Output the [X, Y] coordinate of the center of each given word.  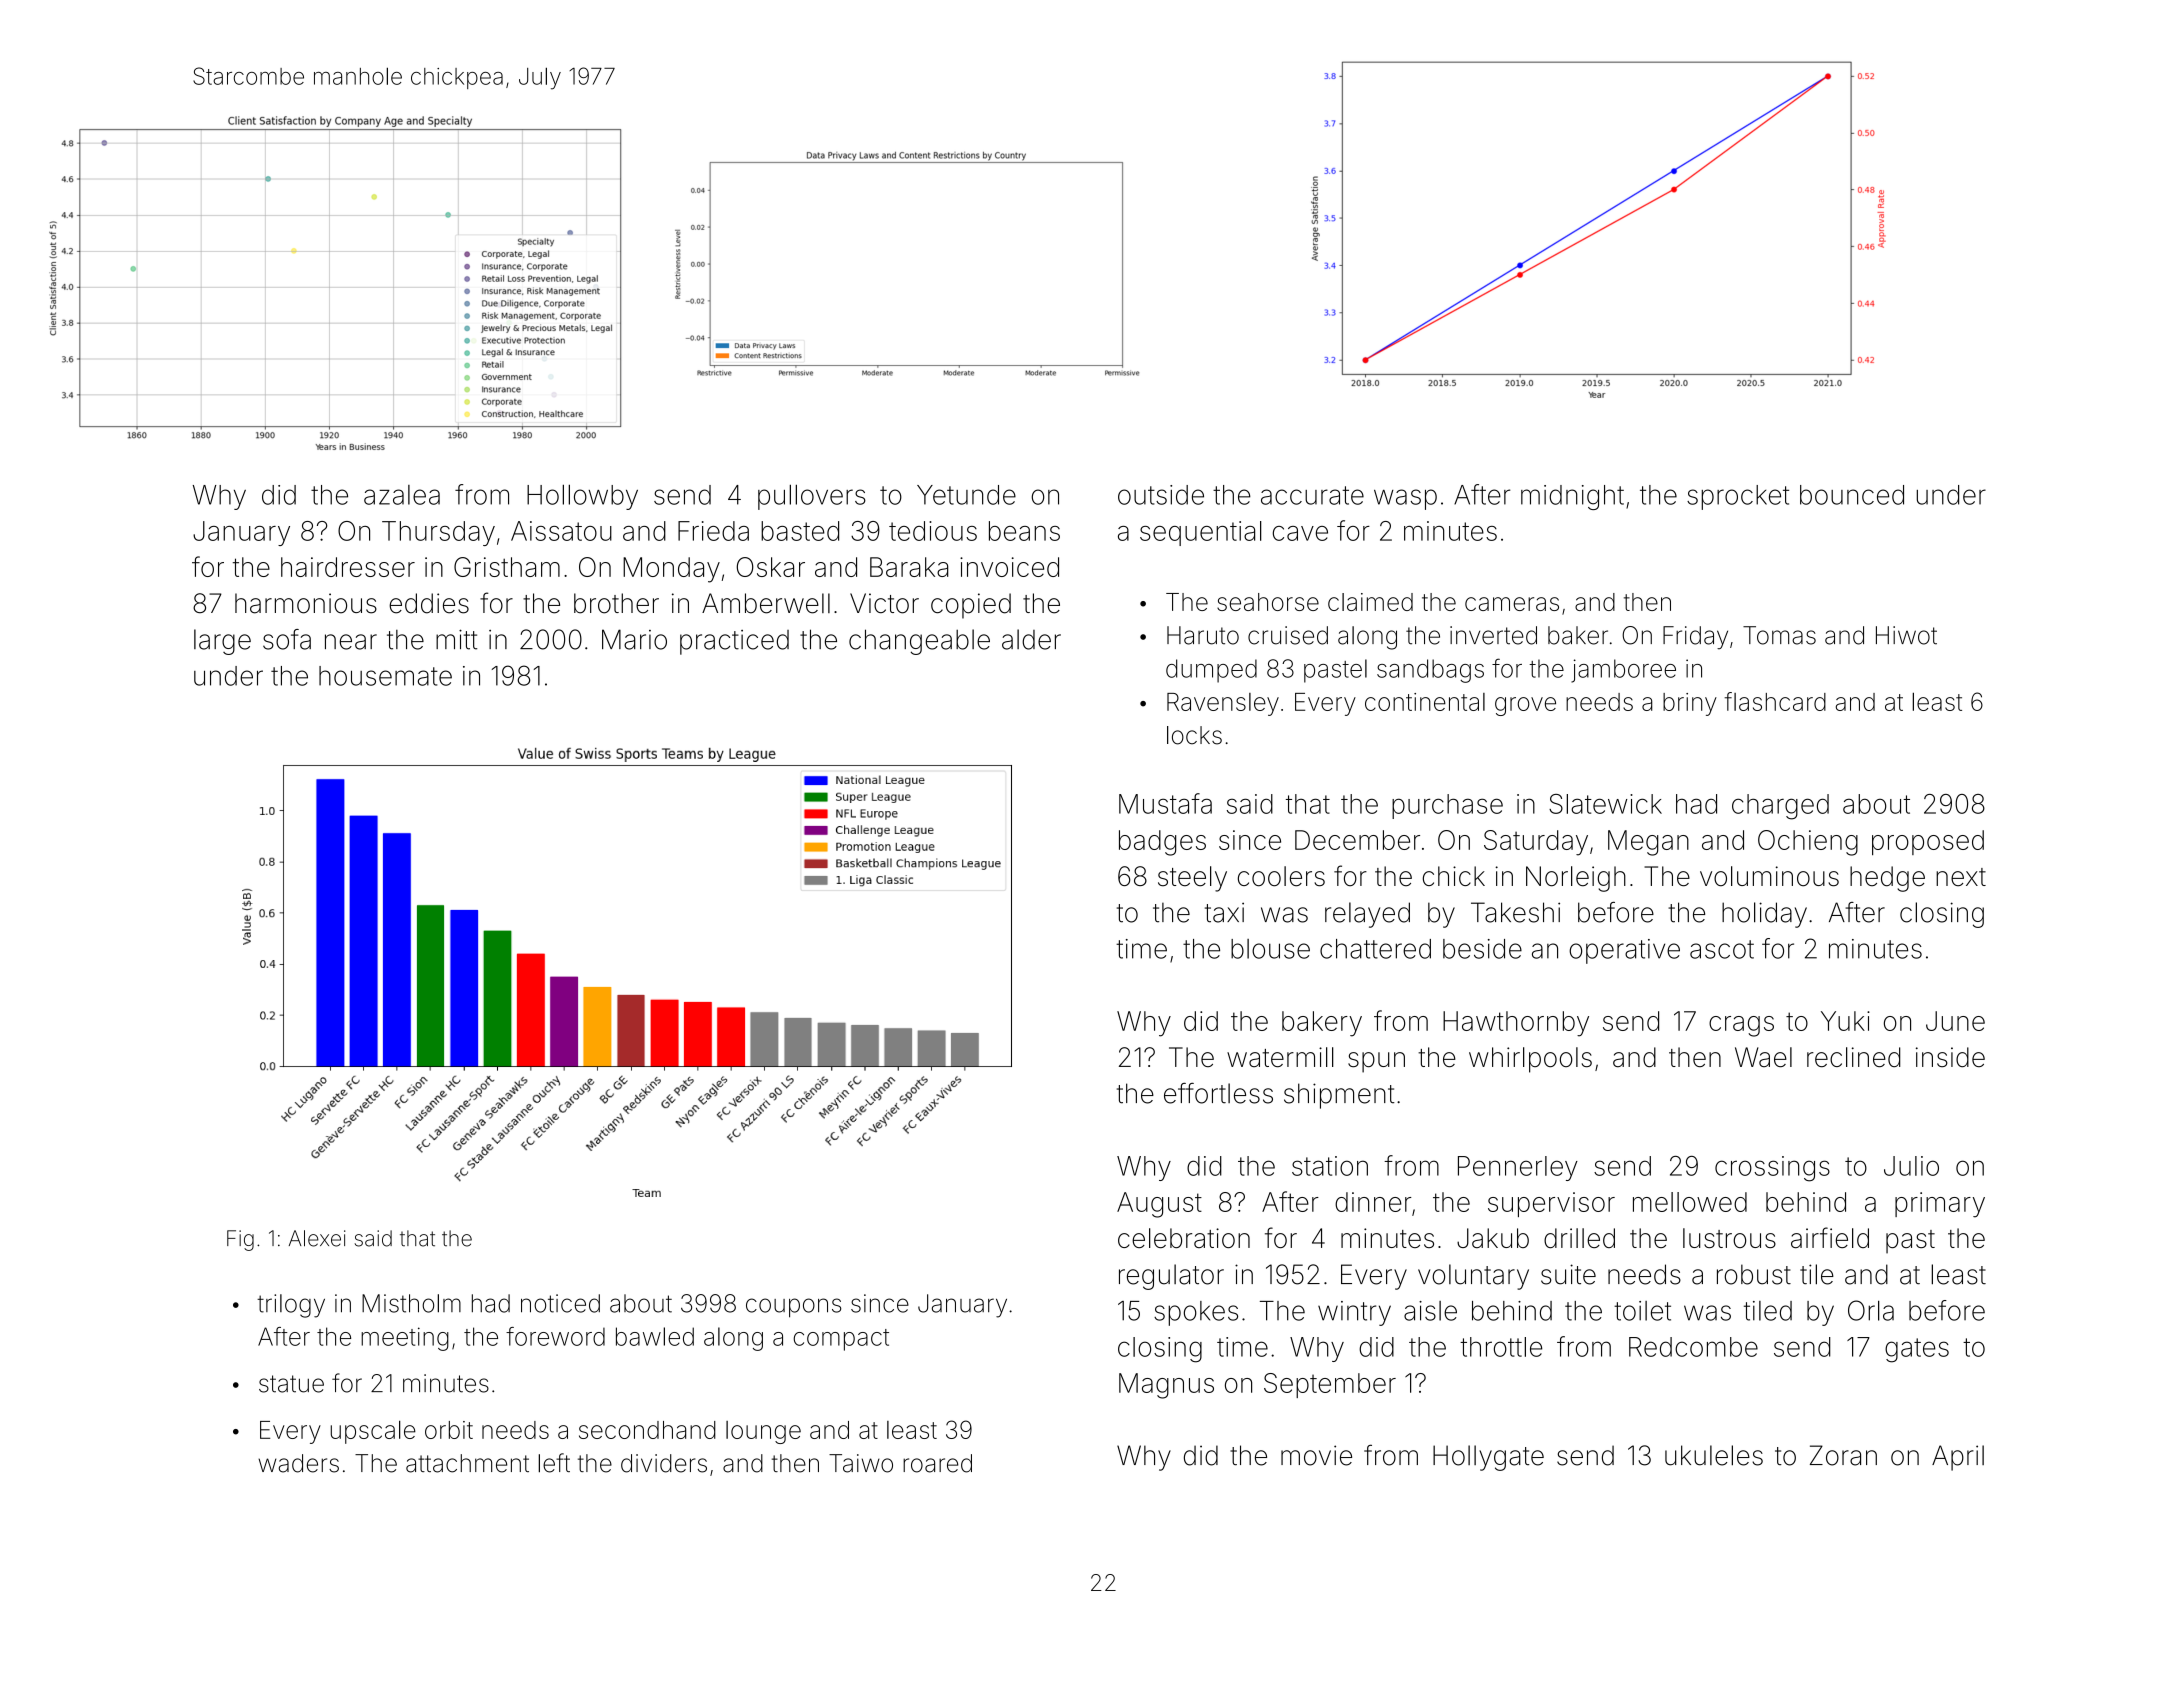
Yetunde [966, 495]
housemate [385, 676]
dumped [1211, 671]
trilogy [291, 1306]
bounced [1852, 495]
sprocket [1738, 497]
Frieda [713, 531]
